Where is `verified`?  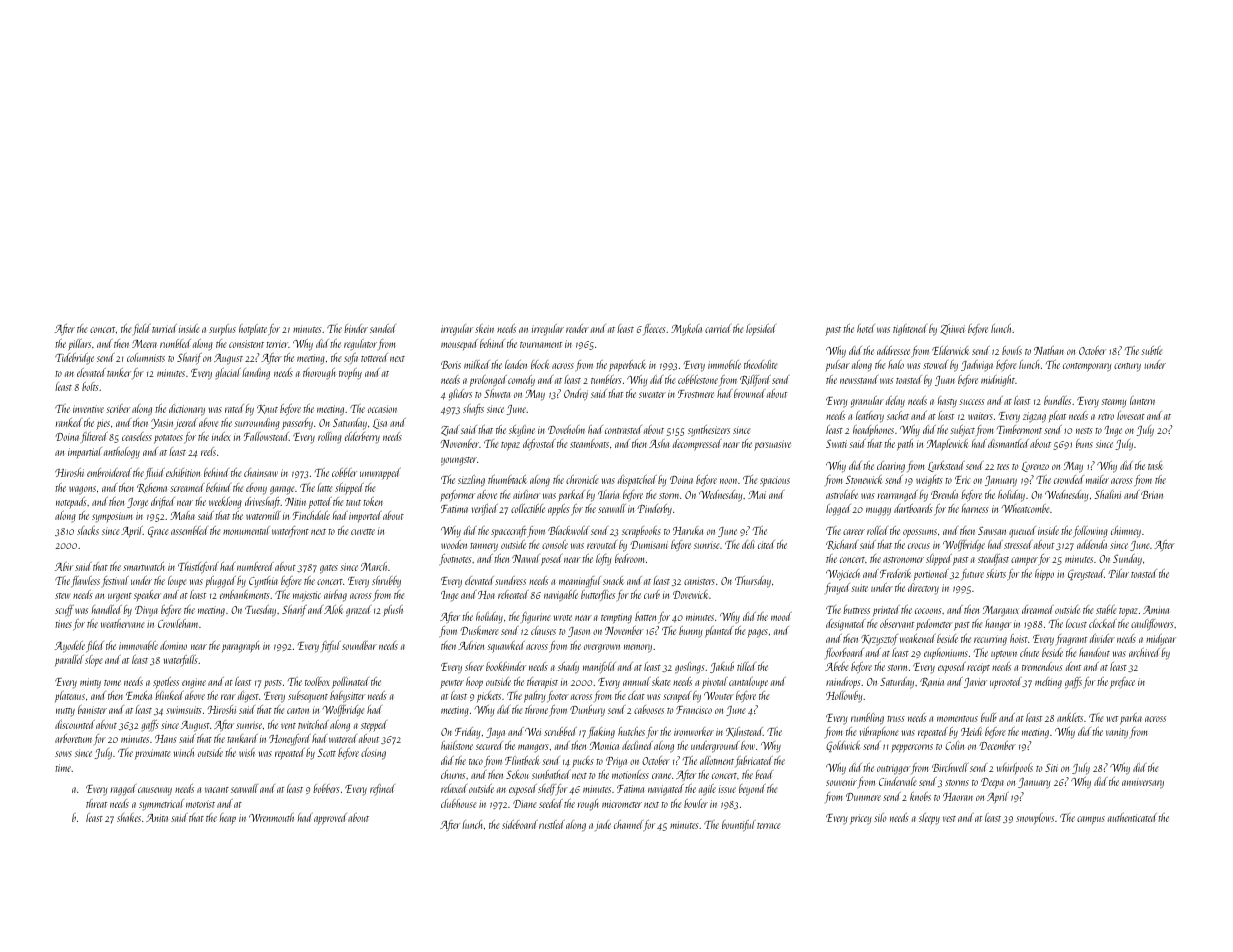 verified is located at coordinates (485, 510).
